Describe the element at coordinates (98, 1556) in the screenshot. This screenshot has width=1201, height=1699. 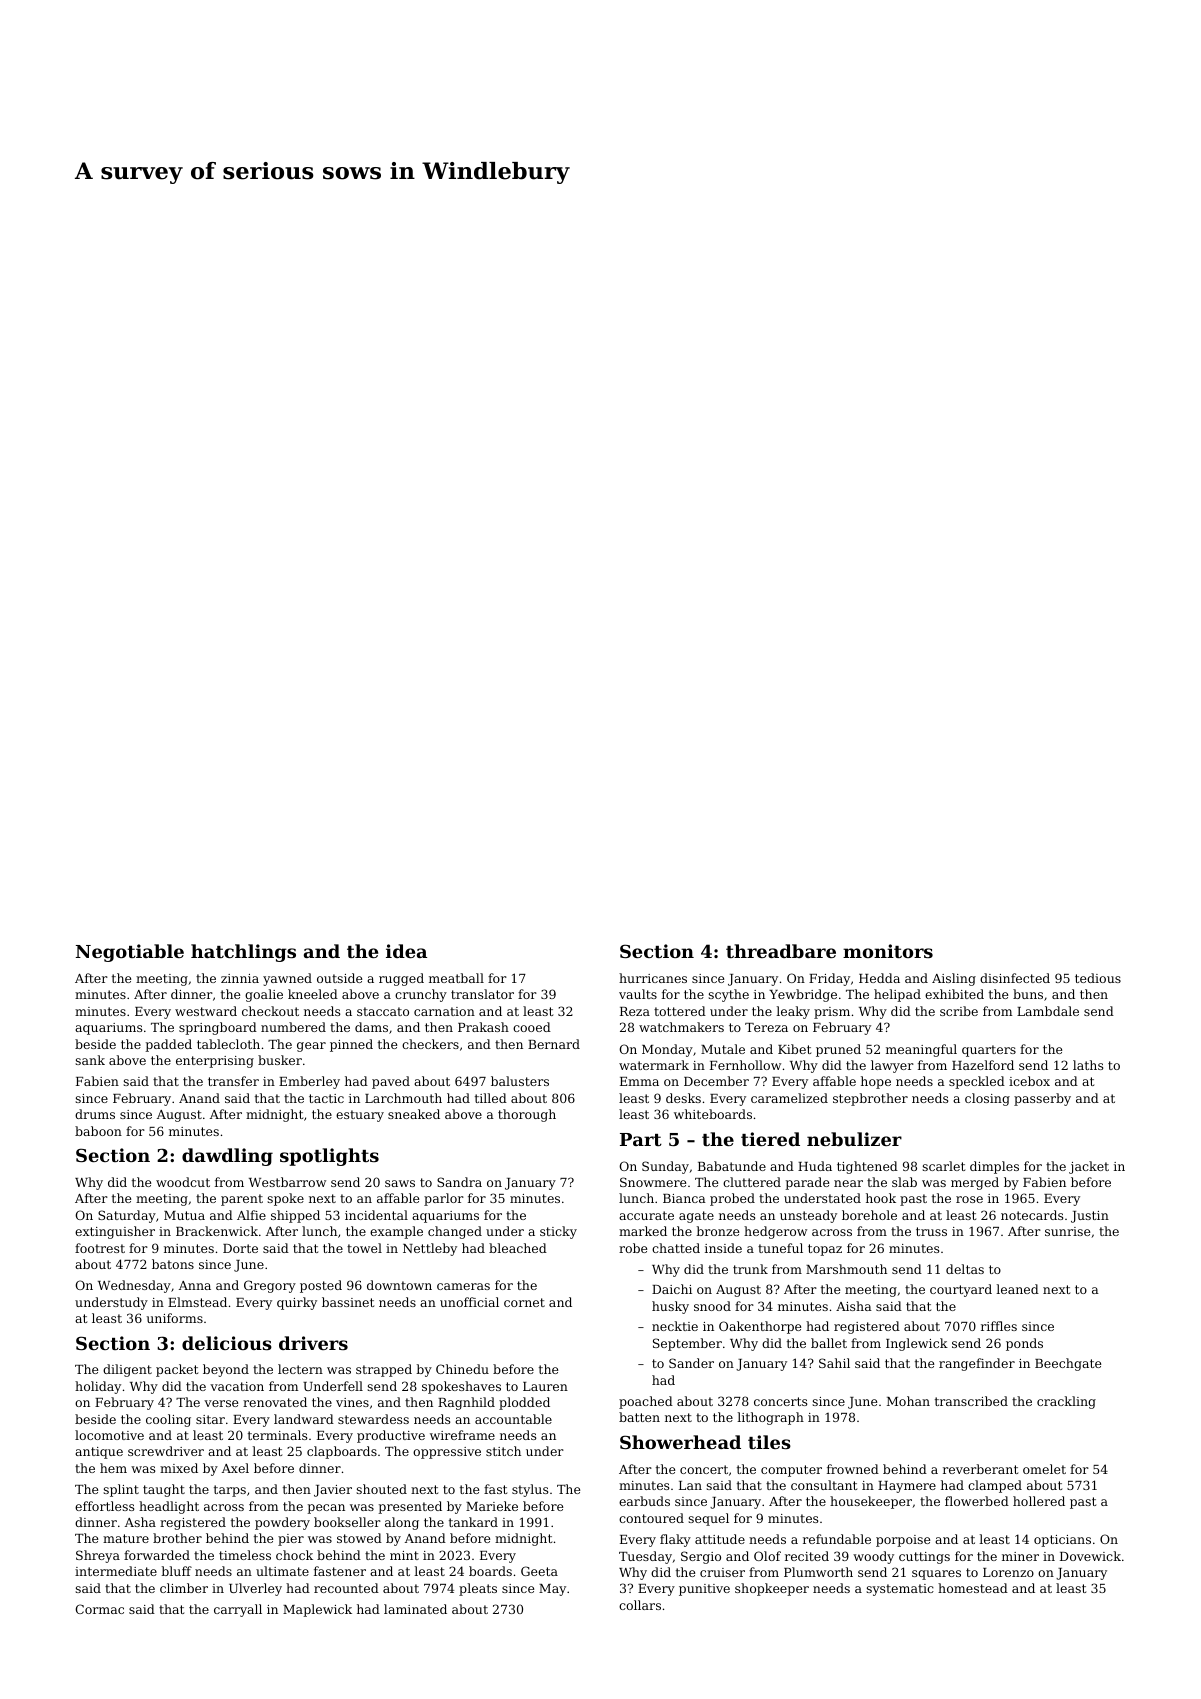
I see `Shreya` at that location.
